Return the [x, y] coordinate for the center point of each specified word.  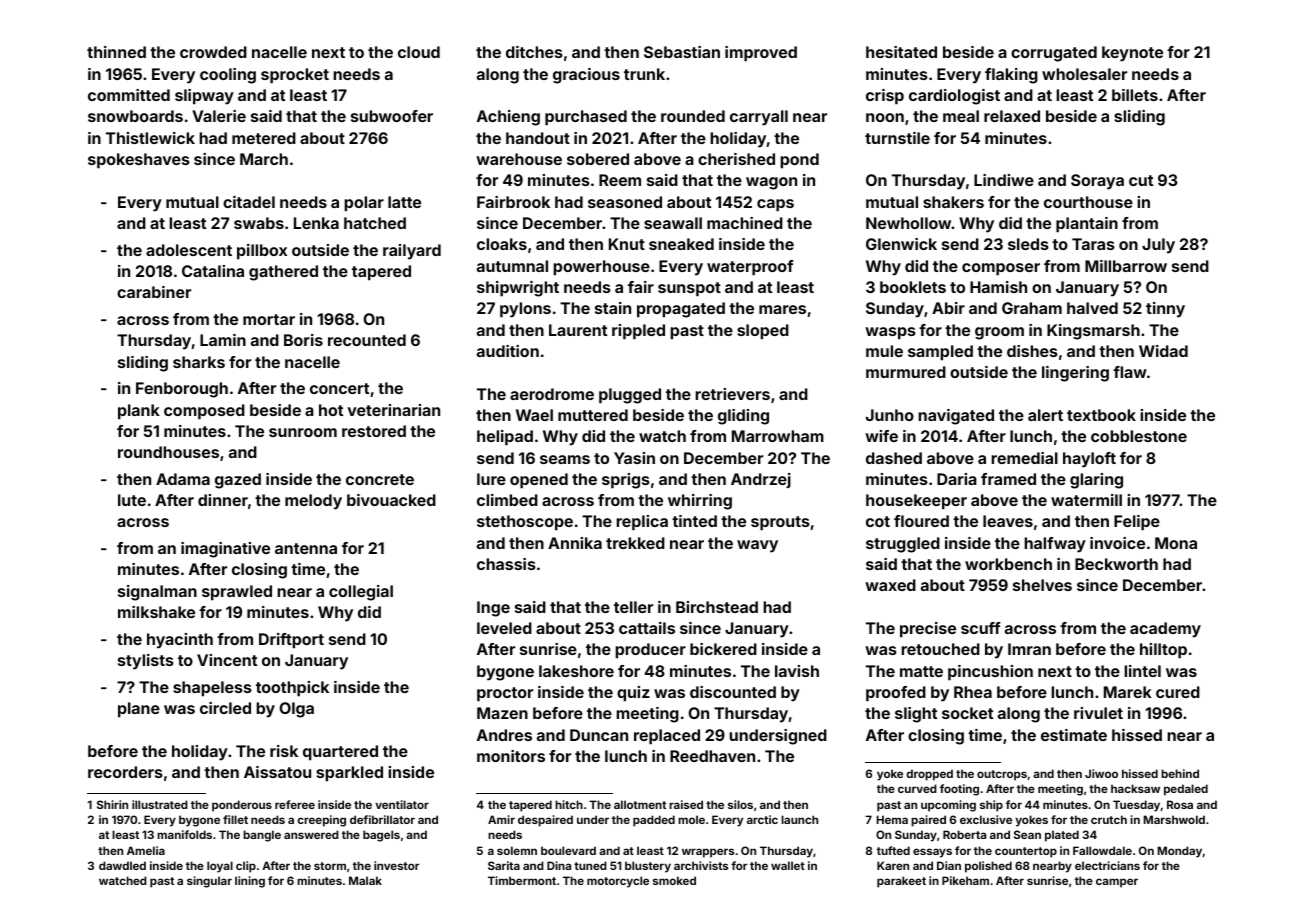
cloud [419, 52]
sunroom [303, 432]
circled [225, 708]
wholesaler [1084, 74]
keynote [1132, 54]
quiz [633, 694]
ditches [534, 52]
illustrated [160, 804]
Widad [1163, 351]
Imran [1029, 649]
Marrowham [778, 436]
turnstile [897, 138]
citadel [249, 202]
